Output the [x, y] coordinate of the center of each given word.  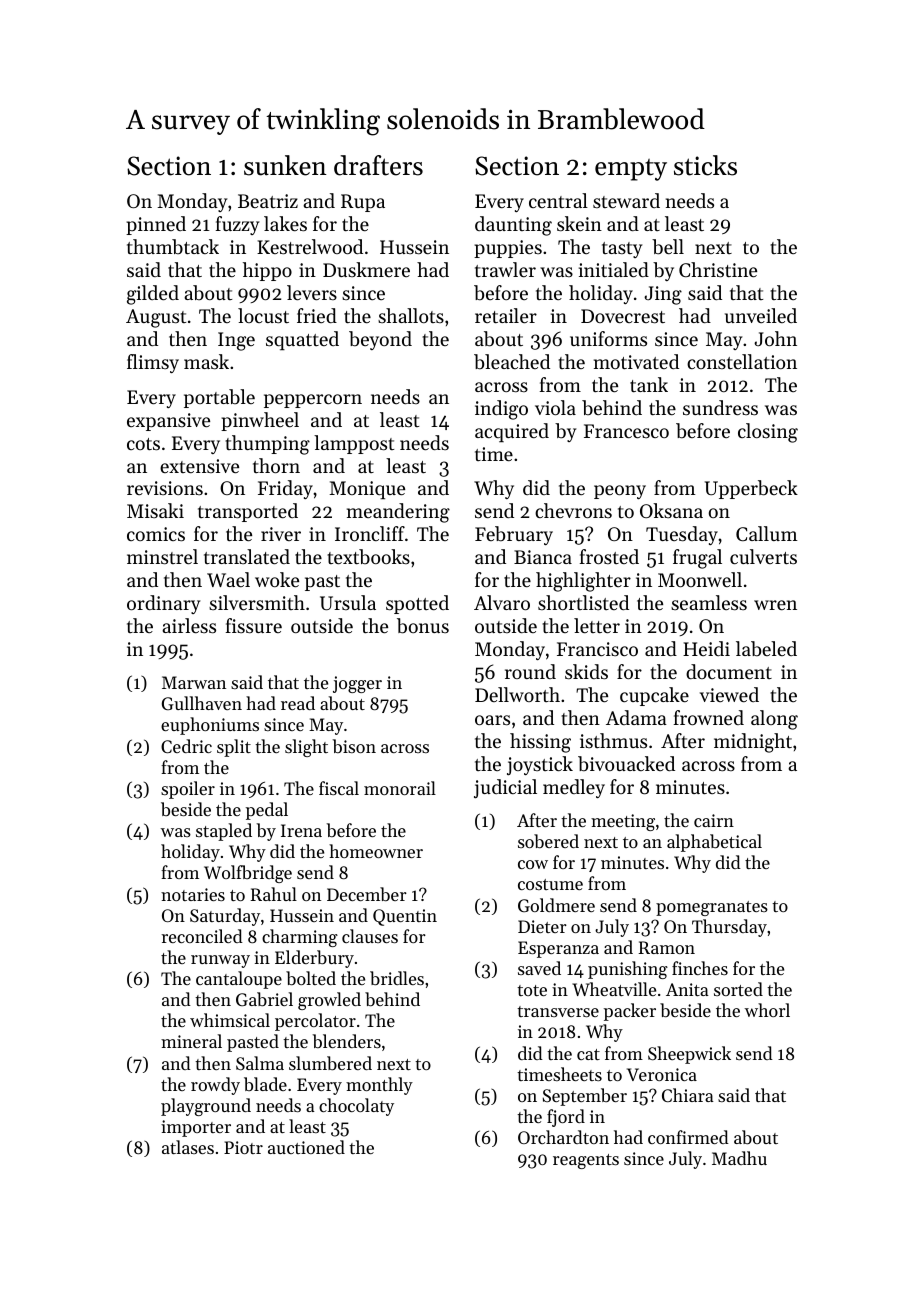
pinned [156, 225]
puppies [508, 249]
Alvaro [502, 602]
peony [620, 492]
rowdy [215, 1086]
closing [768, 433]
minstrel [162, 556]
